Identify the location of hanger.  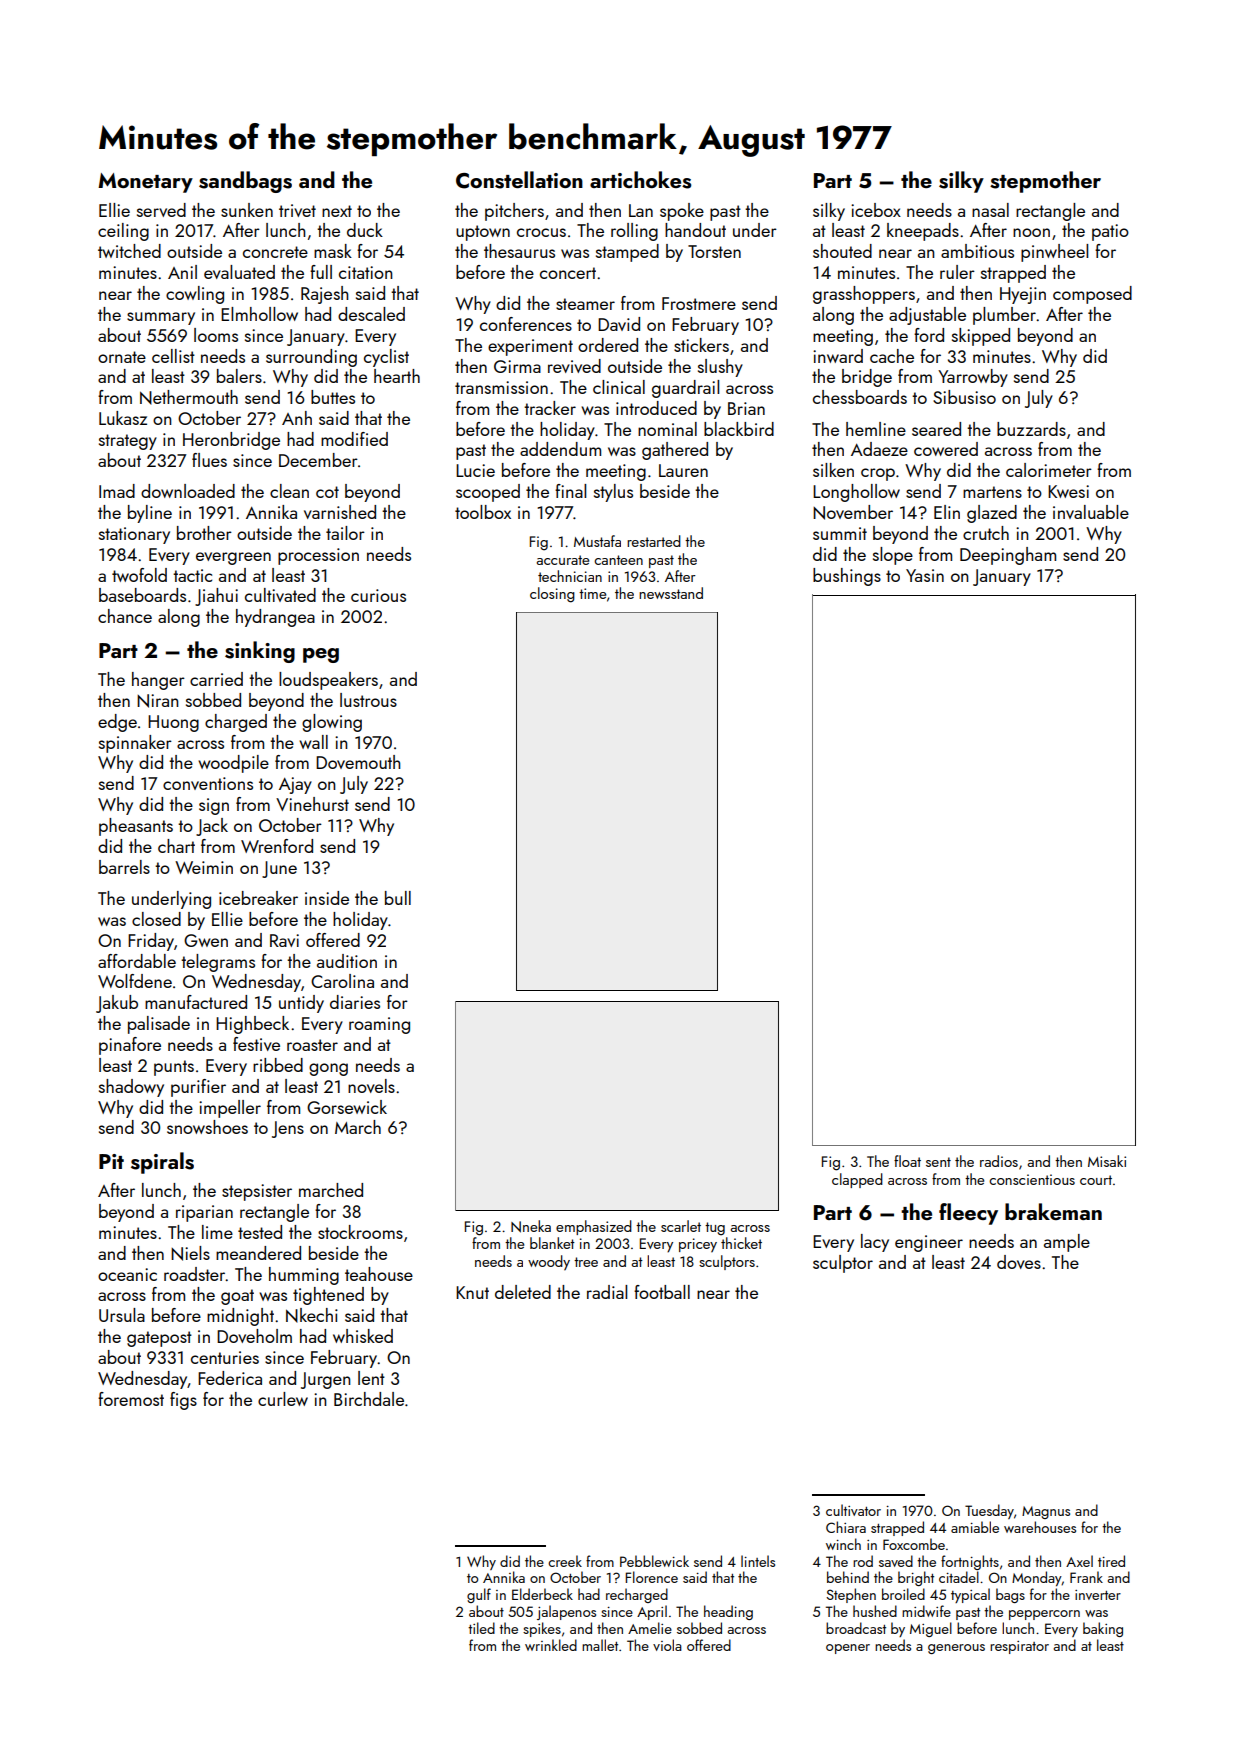
(158, 681).
